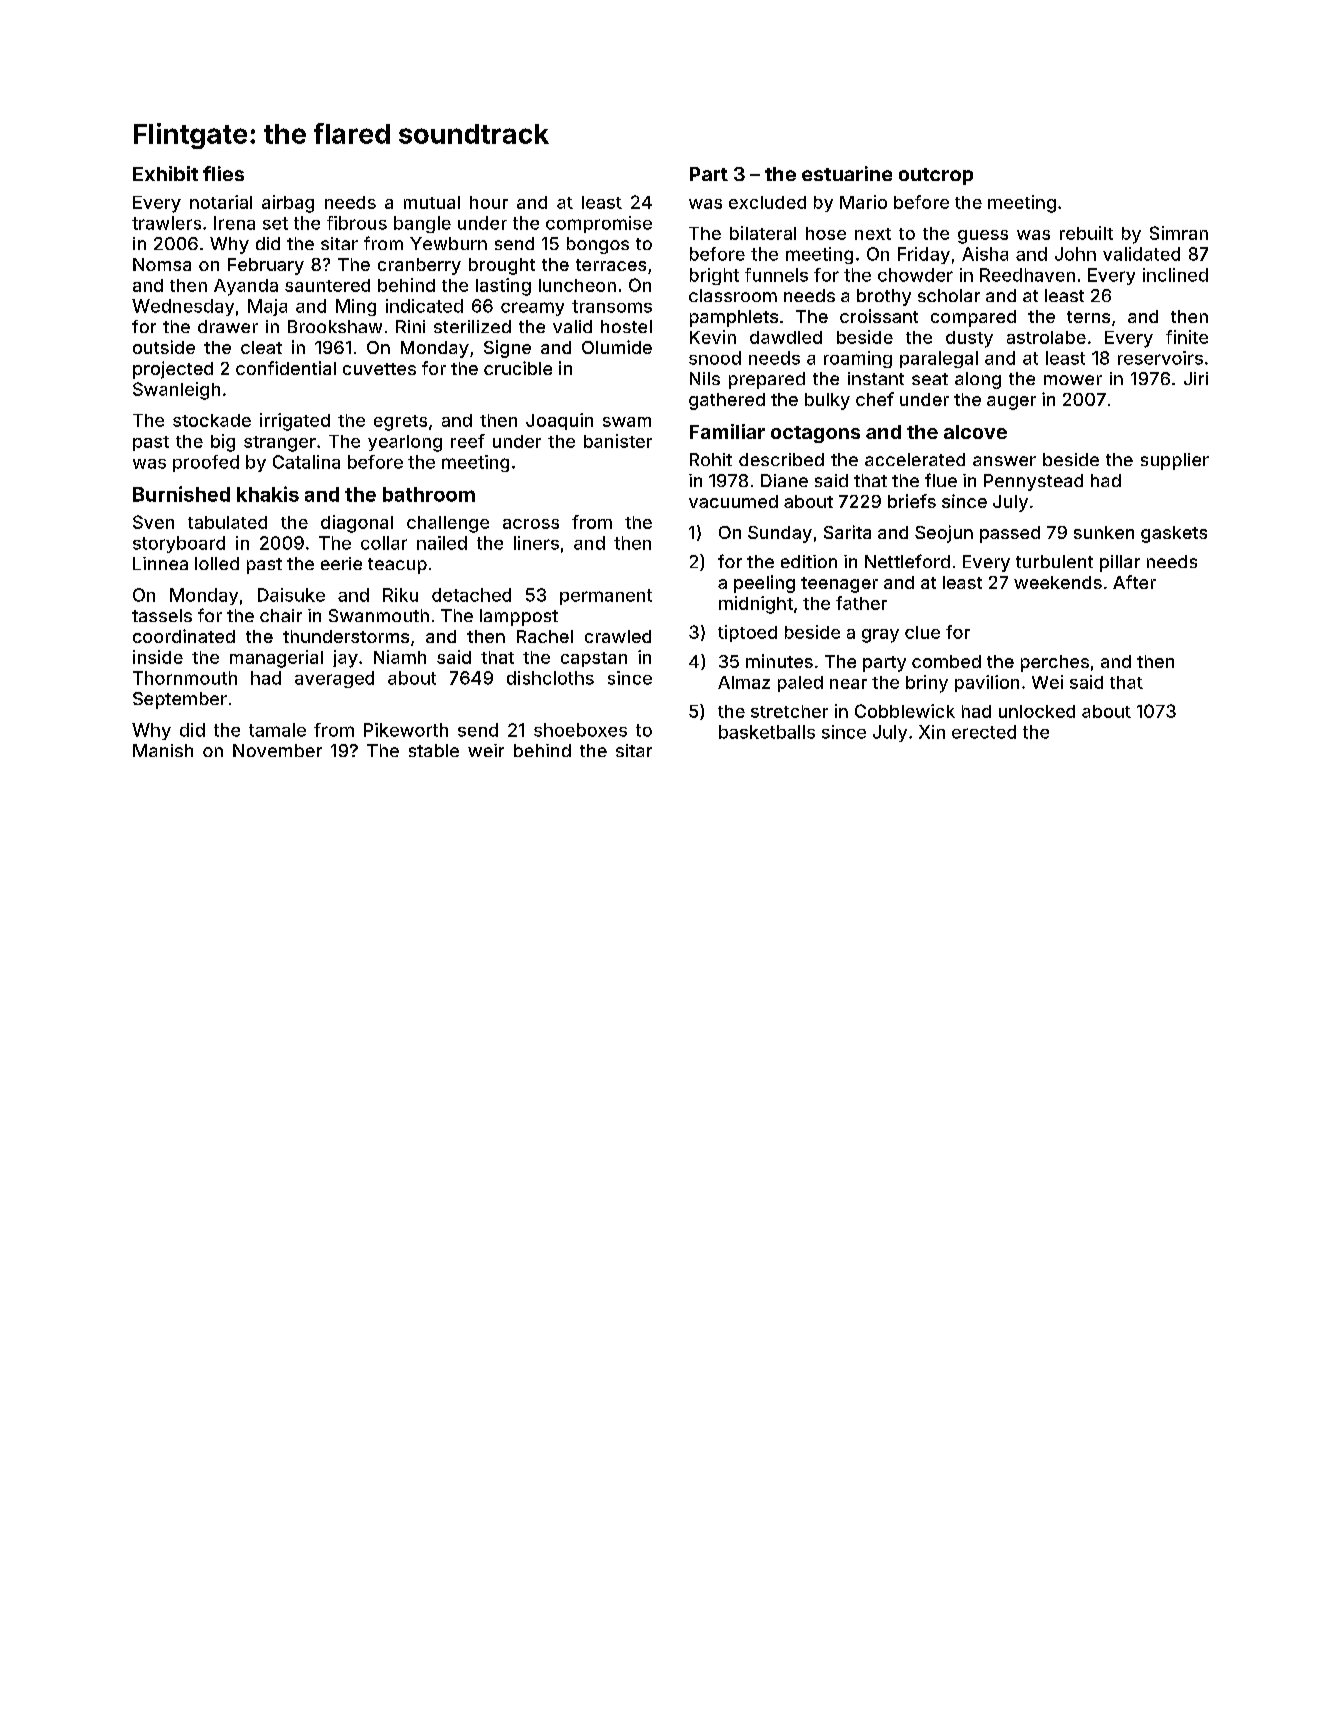 Image resolution: width=1341 pixels, height=1735 pixels. What do you see at coordinates (1175, 275) in the image?
I see `inclined` at bounding box center [1175, 275].
